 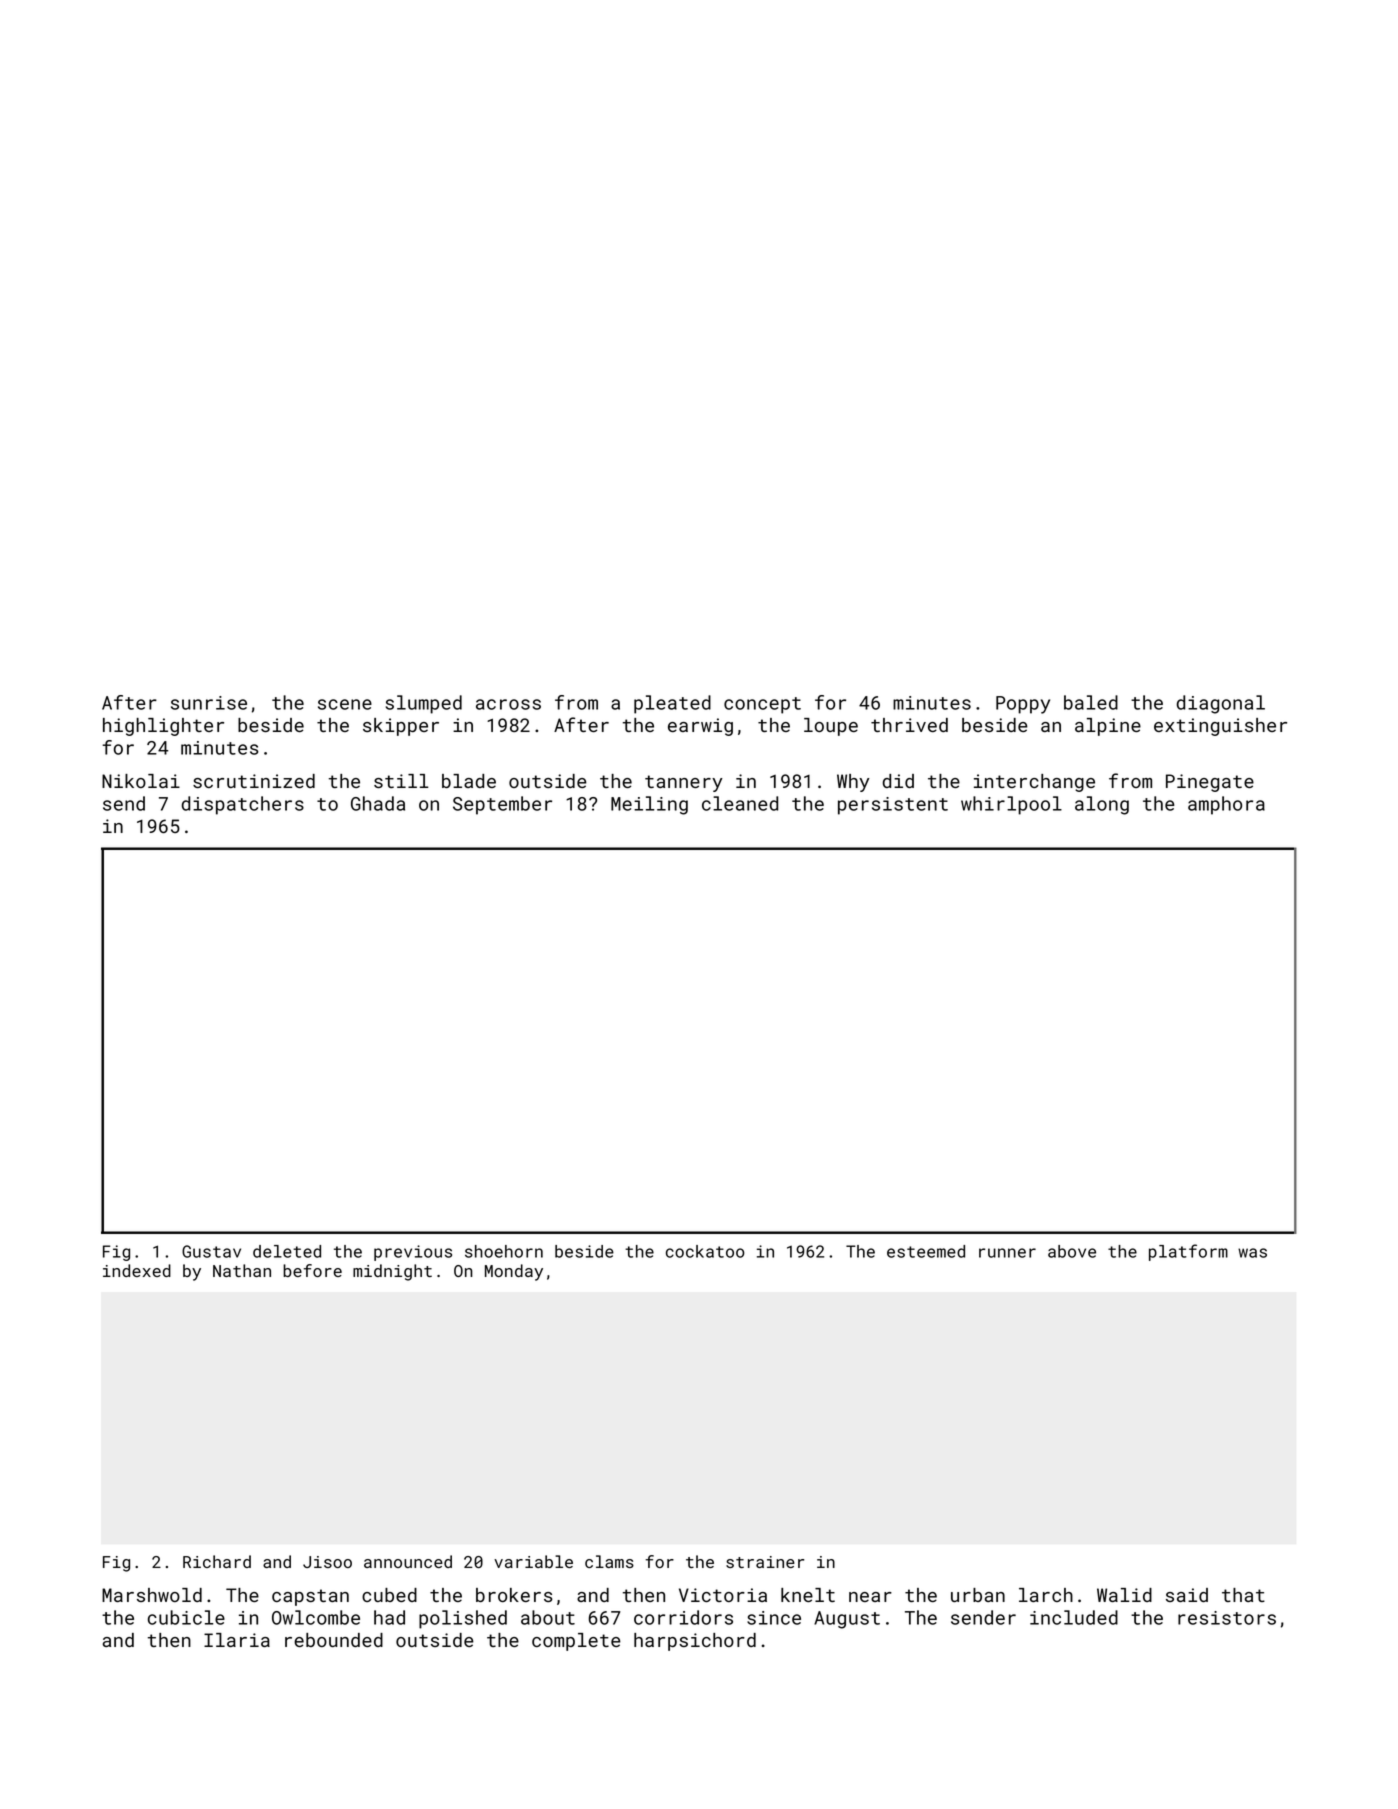 I want to click on September, so click(x=502, y=805).
